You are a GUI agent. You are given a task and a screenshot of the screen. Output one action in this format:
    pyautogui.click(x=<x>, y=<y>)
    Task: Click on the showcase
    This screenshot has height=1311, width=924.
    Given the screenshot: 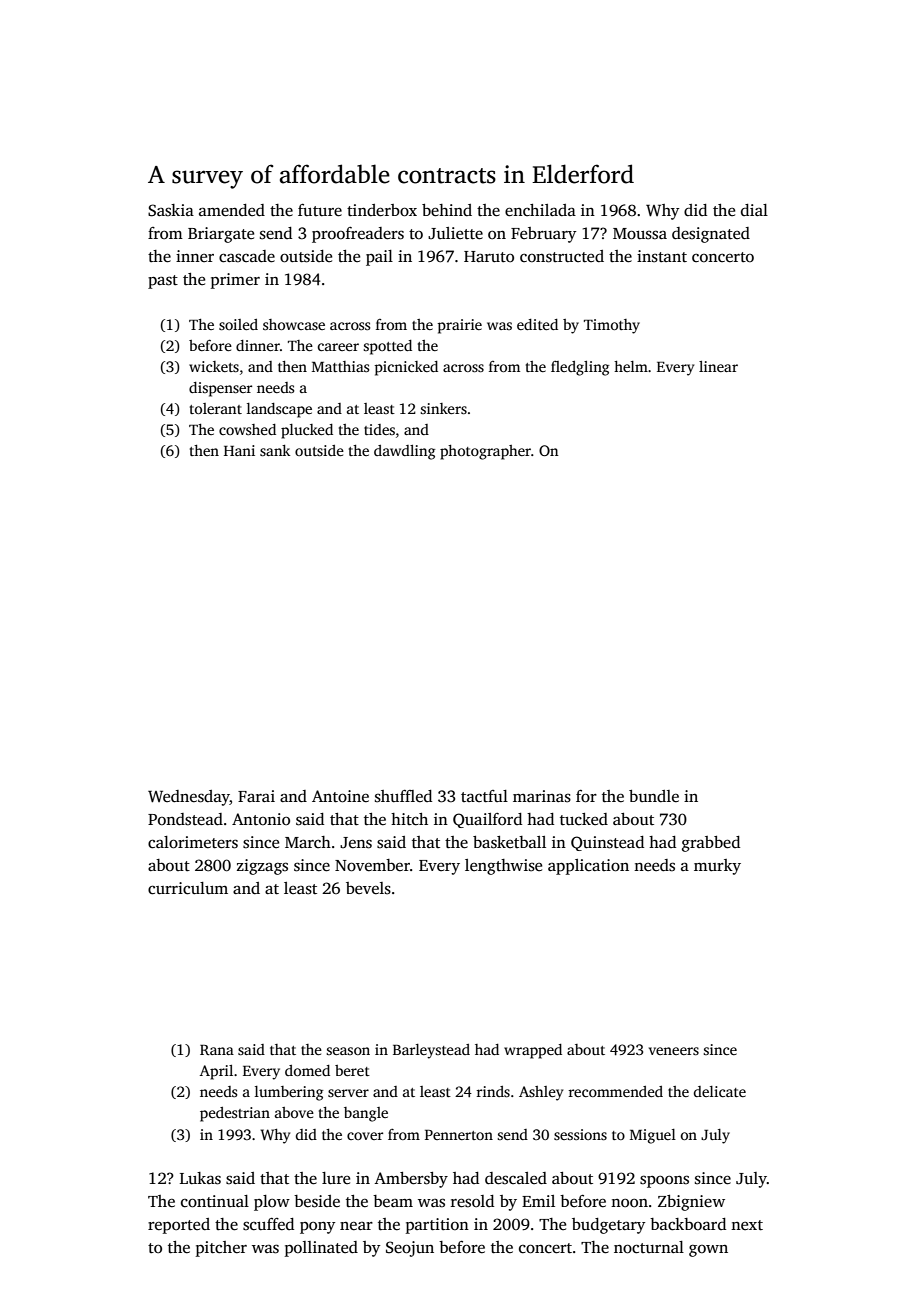 What is the action you would take?
    pyautogui.click(x=294, y=324)
